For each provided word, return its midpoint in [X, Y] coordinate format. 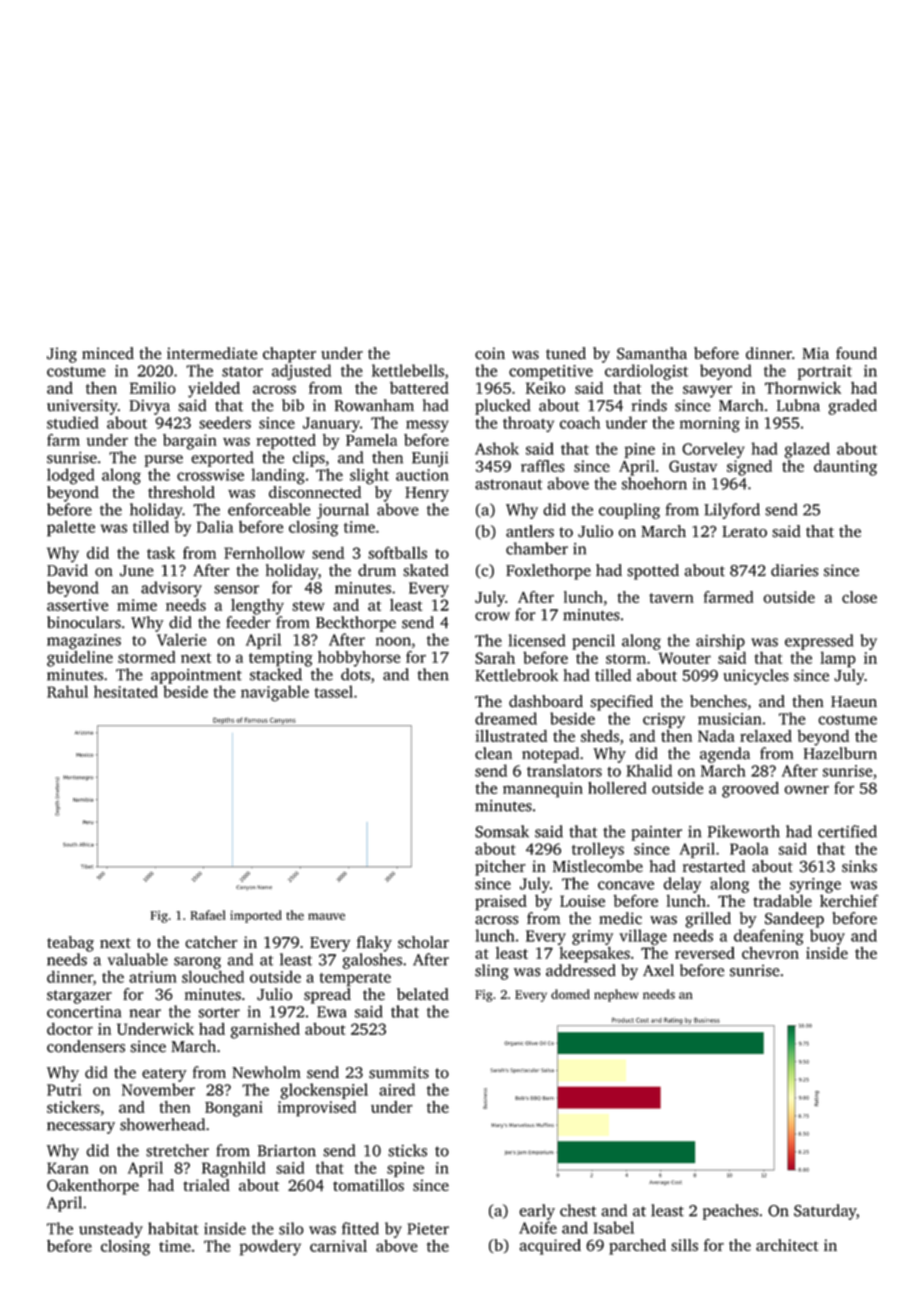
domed [570, 994]
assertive [77, 605]
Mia [815, 353]
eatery [164, 1075]
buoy [827, 937]
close [859, 597]
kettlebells [408, 370]
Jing [62, 355]
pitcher [500, 868]
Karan [68, 1168]
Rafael [208, 915]
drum [377, 570]
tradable [782, 900]
